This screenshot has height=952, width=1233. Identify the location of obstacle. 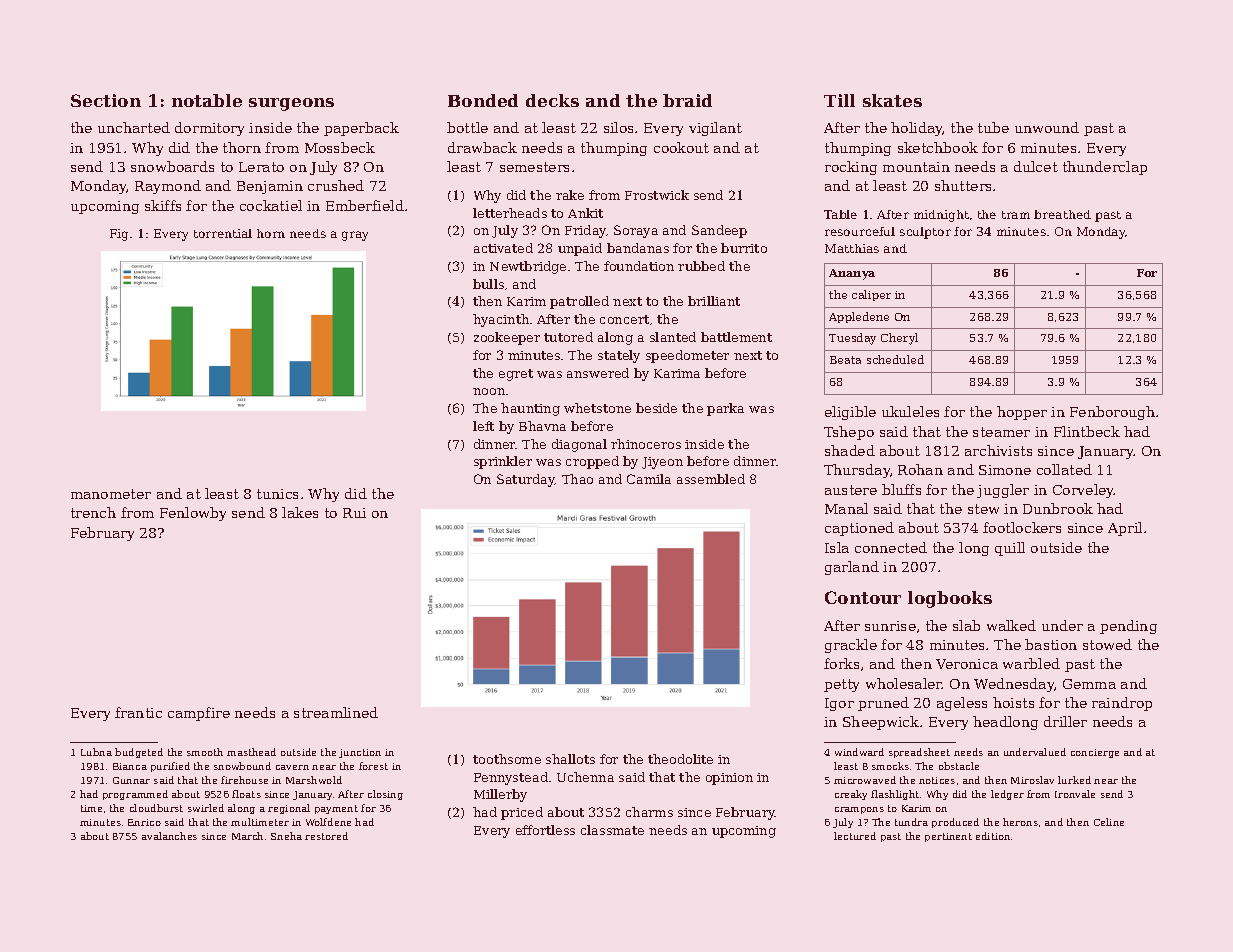
(959, 766).
